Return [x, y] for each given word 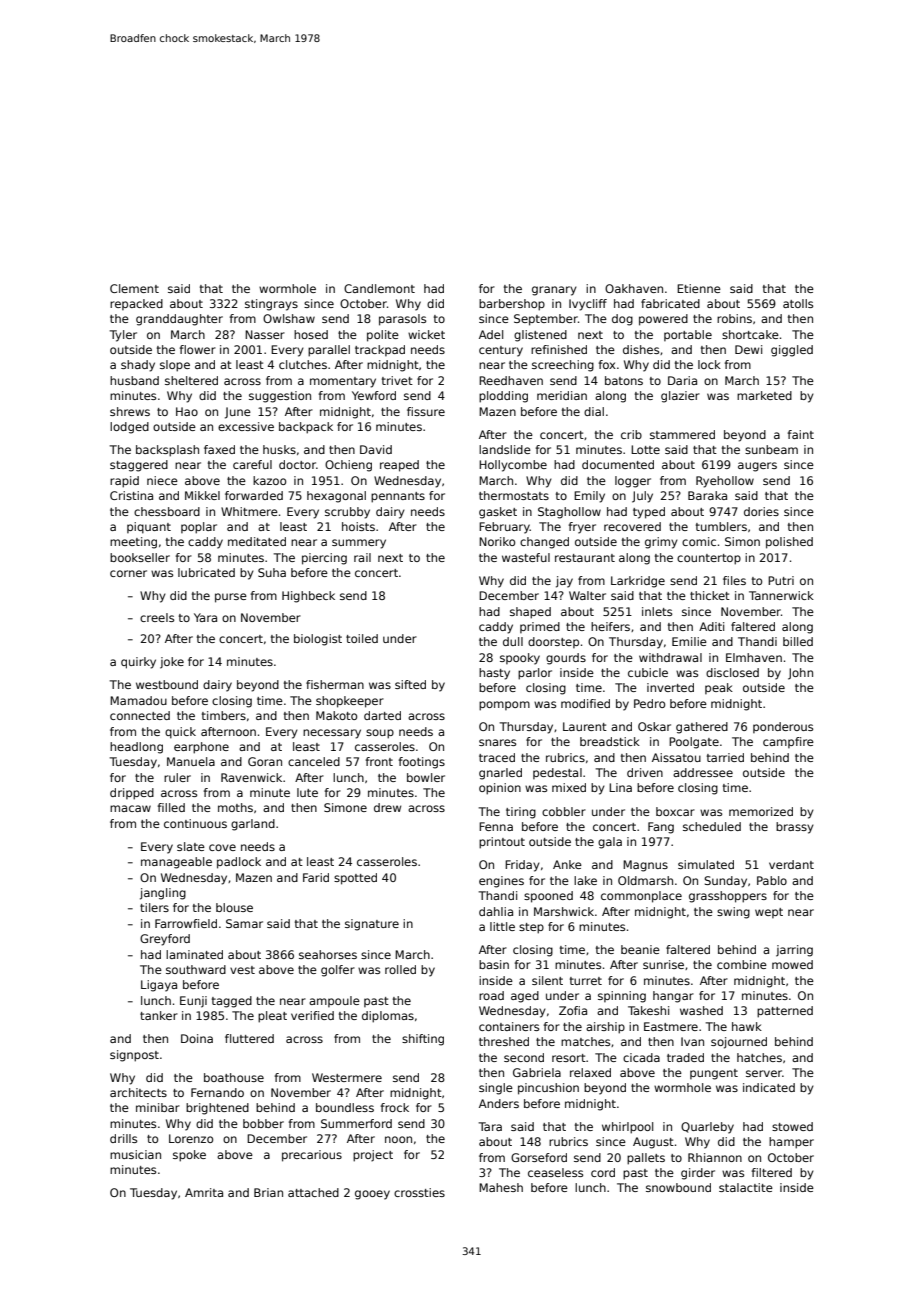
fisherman [335, 684]
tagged [232, 1002]
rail [362, 557]
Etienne [699, 288]
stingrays [271, 305]
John [800, 674]
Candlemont [379, 288]
